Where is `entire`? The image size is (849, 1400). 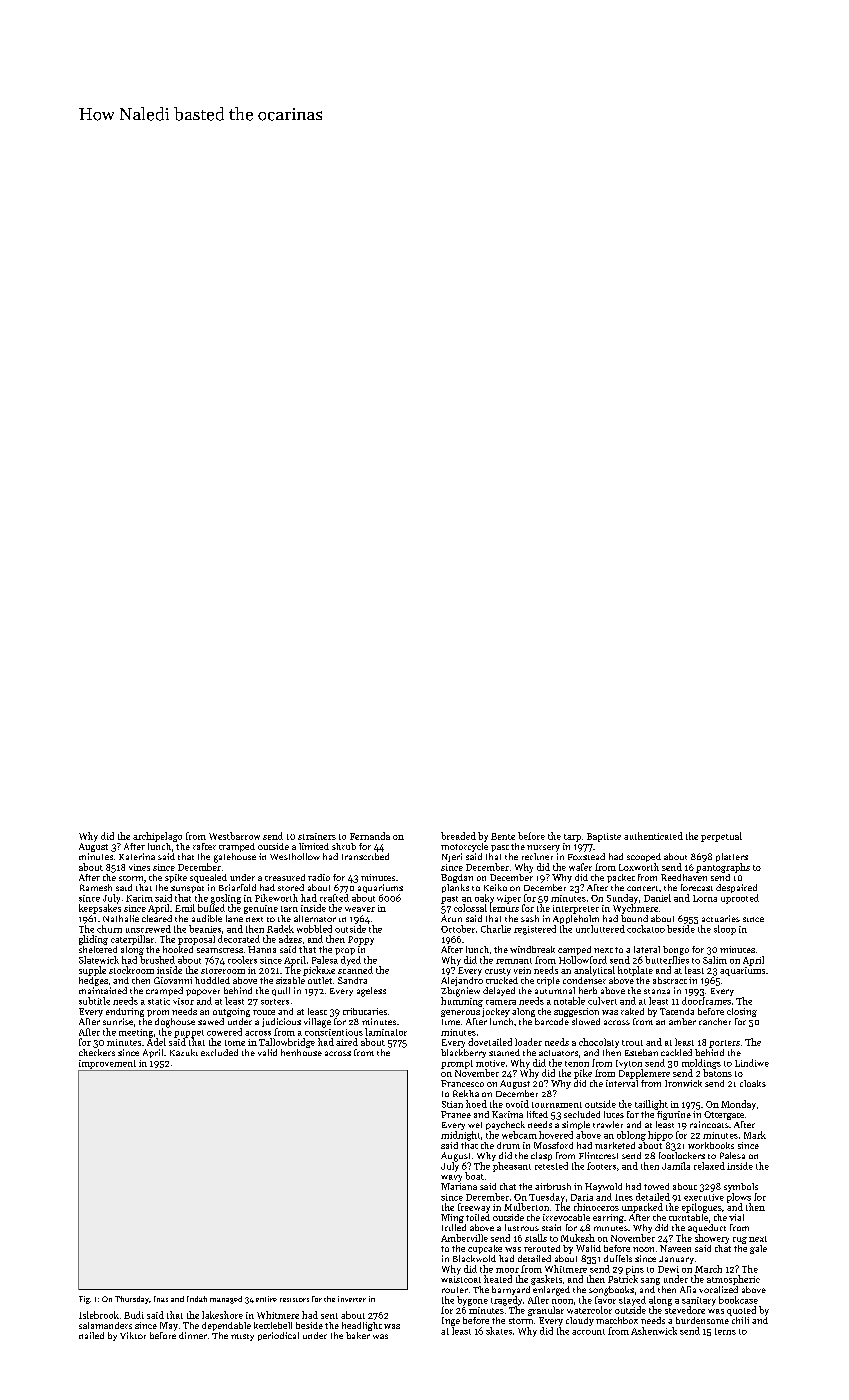
entire is located at coordinates (266, 1299).
